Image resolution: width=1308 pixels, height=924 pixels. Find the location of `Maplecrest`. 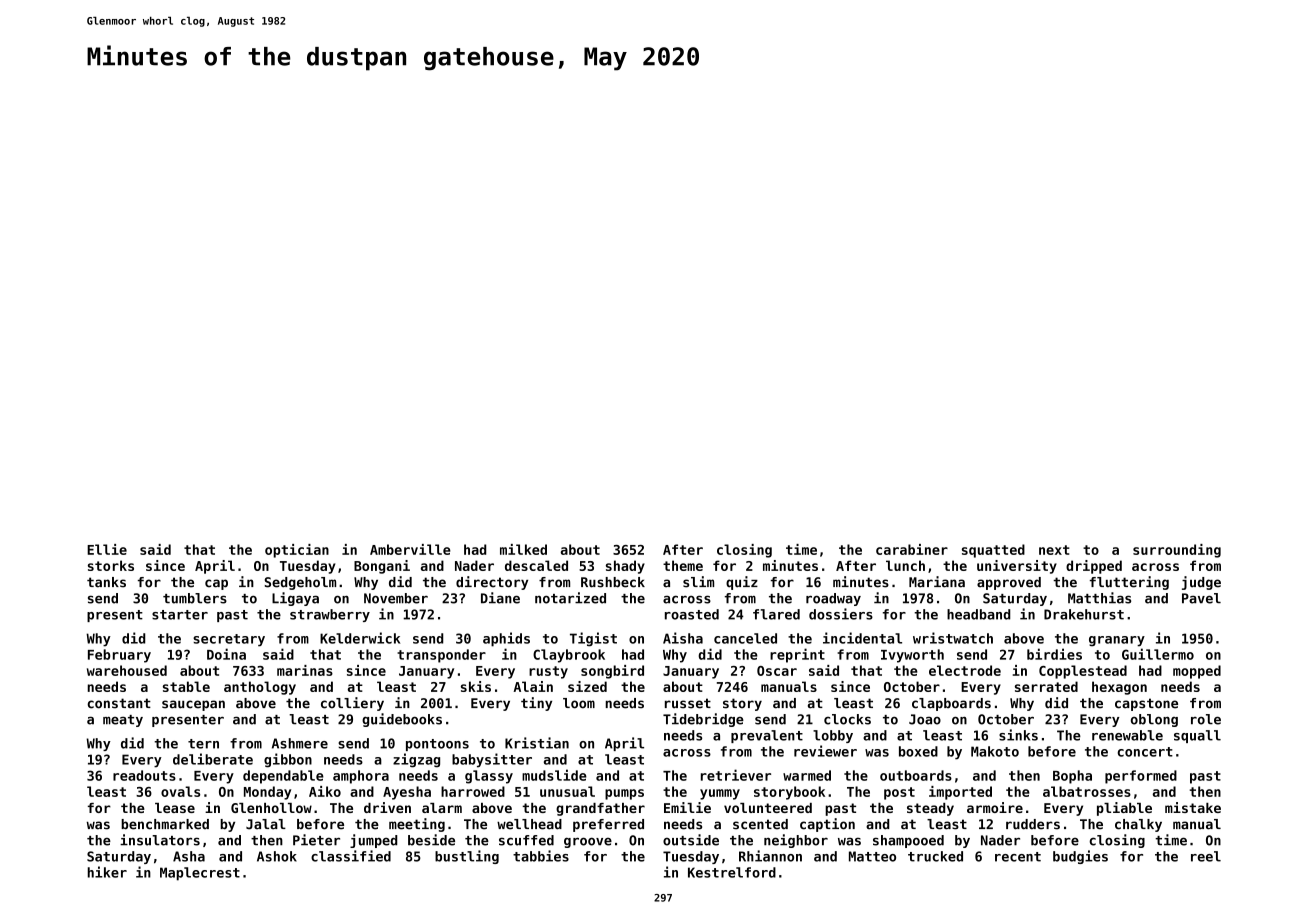

Maplecrest is located at coordinates (200, 874).
